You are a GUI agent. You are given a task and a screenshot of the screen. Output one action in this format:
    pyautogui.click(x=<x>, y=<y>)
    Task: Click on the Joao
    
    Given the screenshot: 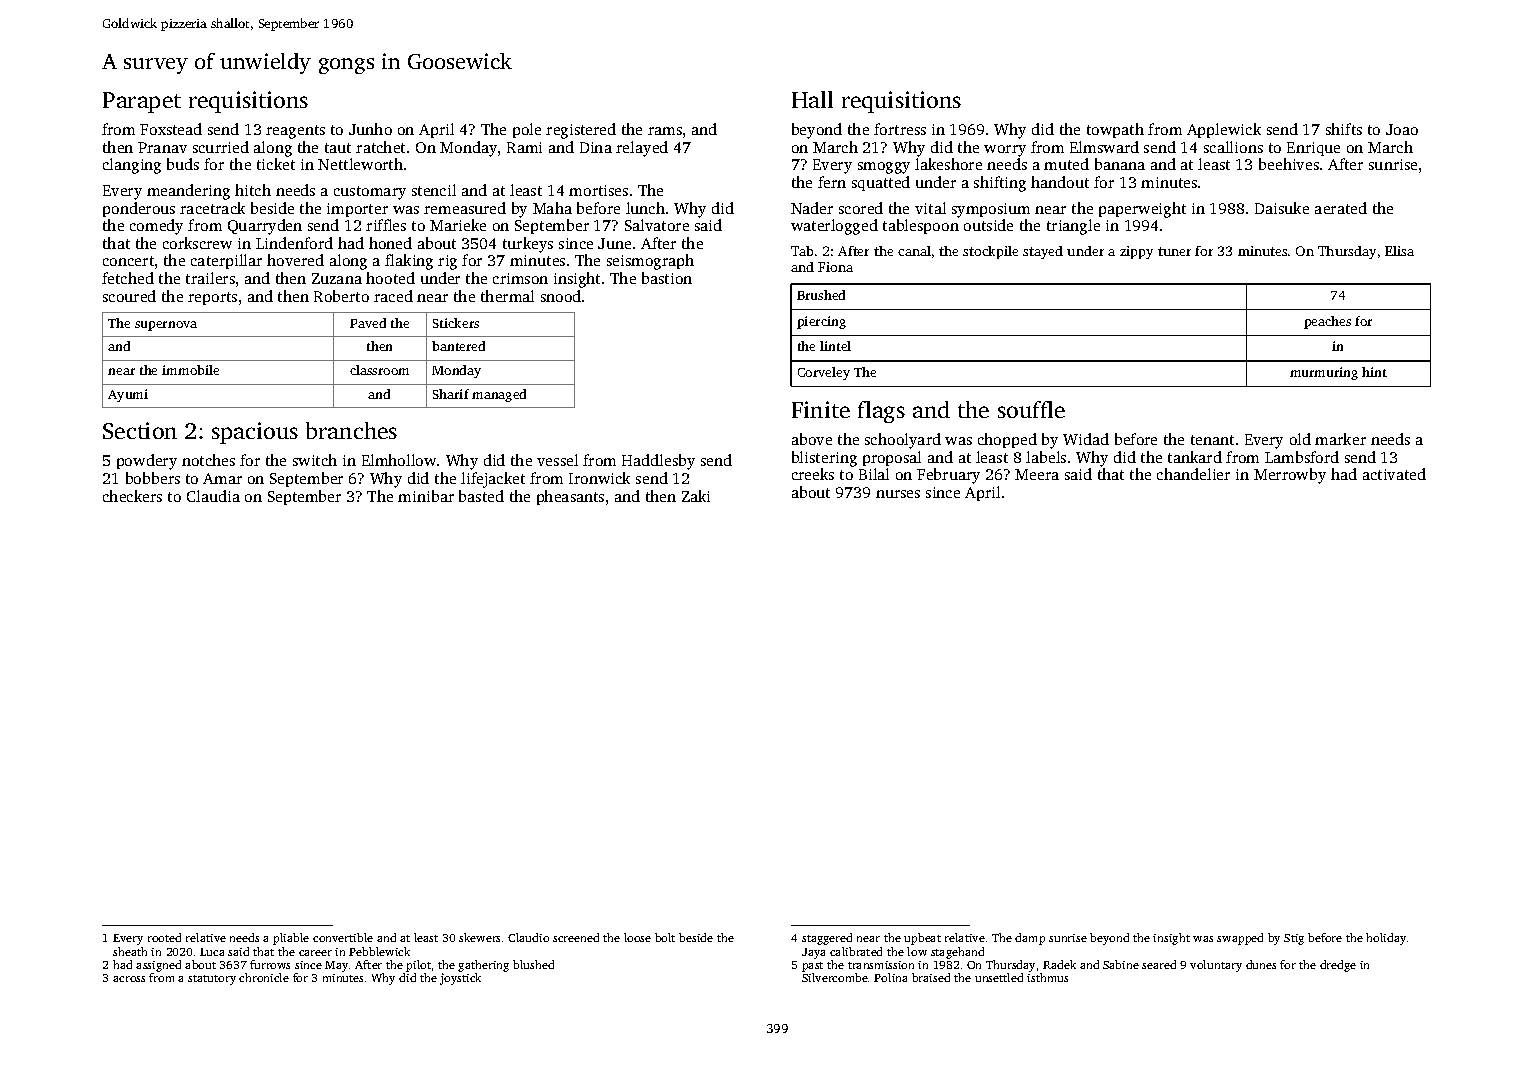 What is the action you would take?
    pyautogui.click(x=1402, y=129)
